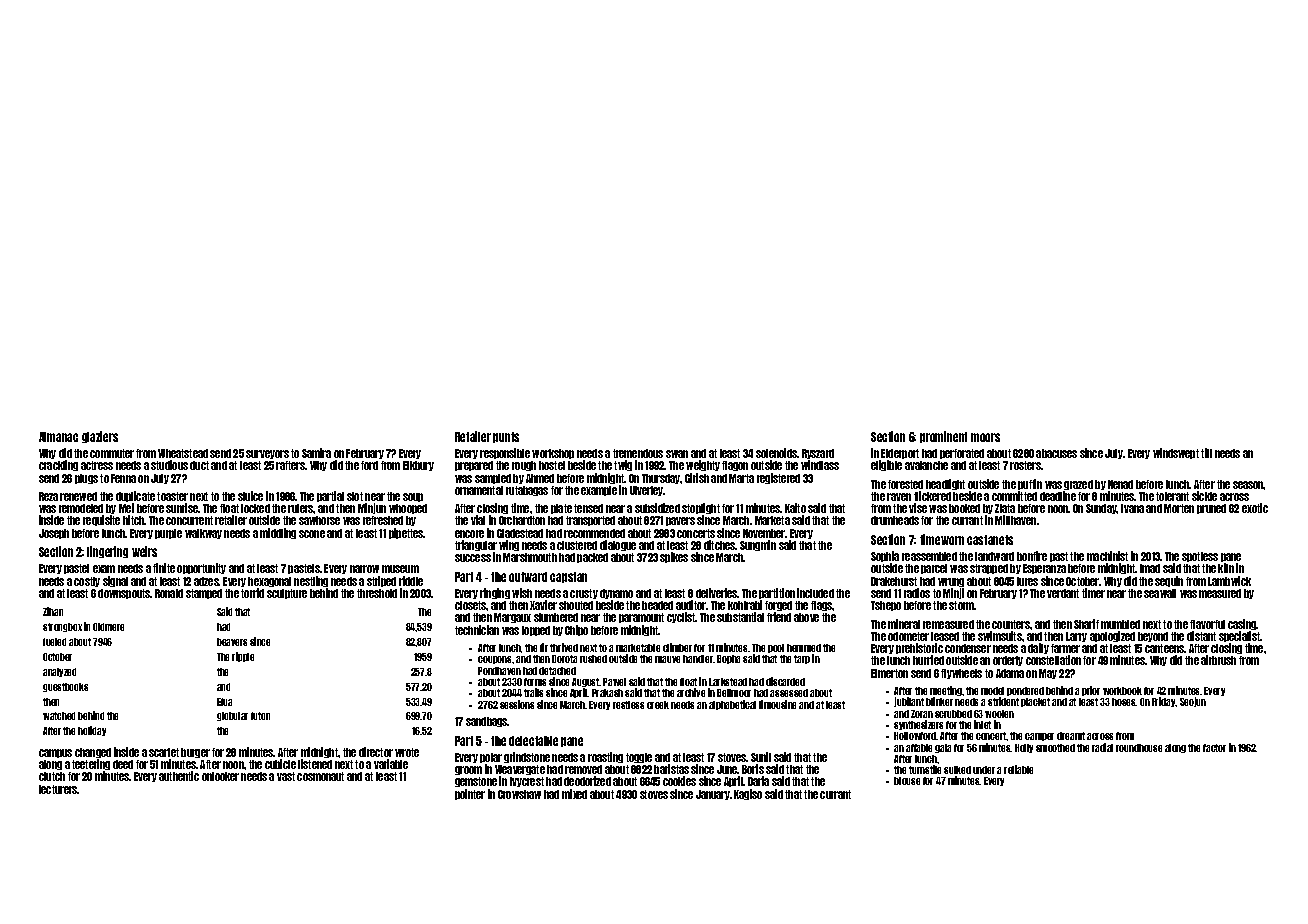  Describe the element at coordinates (899, 497) in the document. I see `raven` at that location.
